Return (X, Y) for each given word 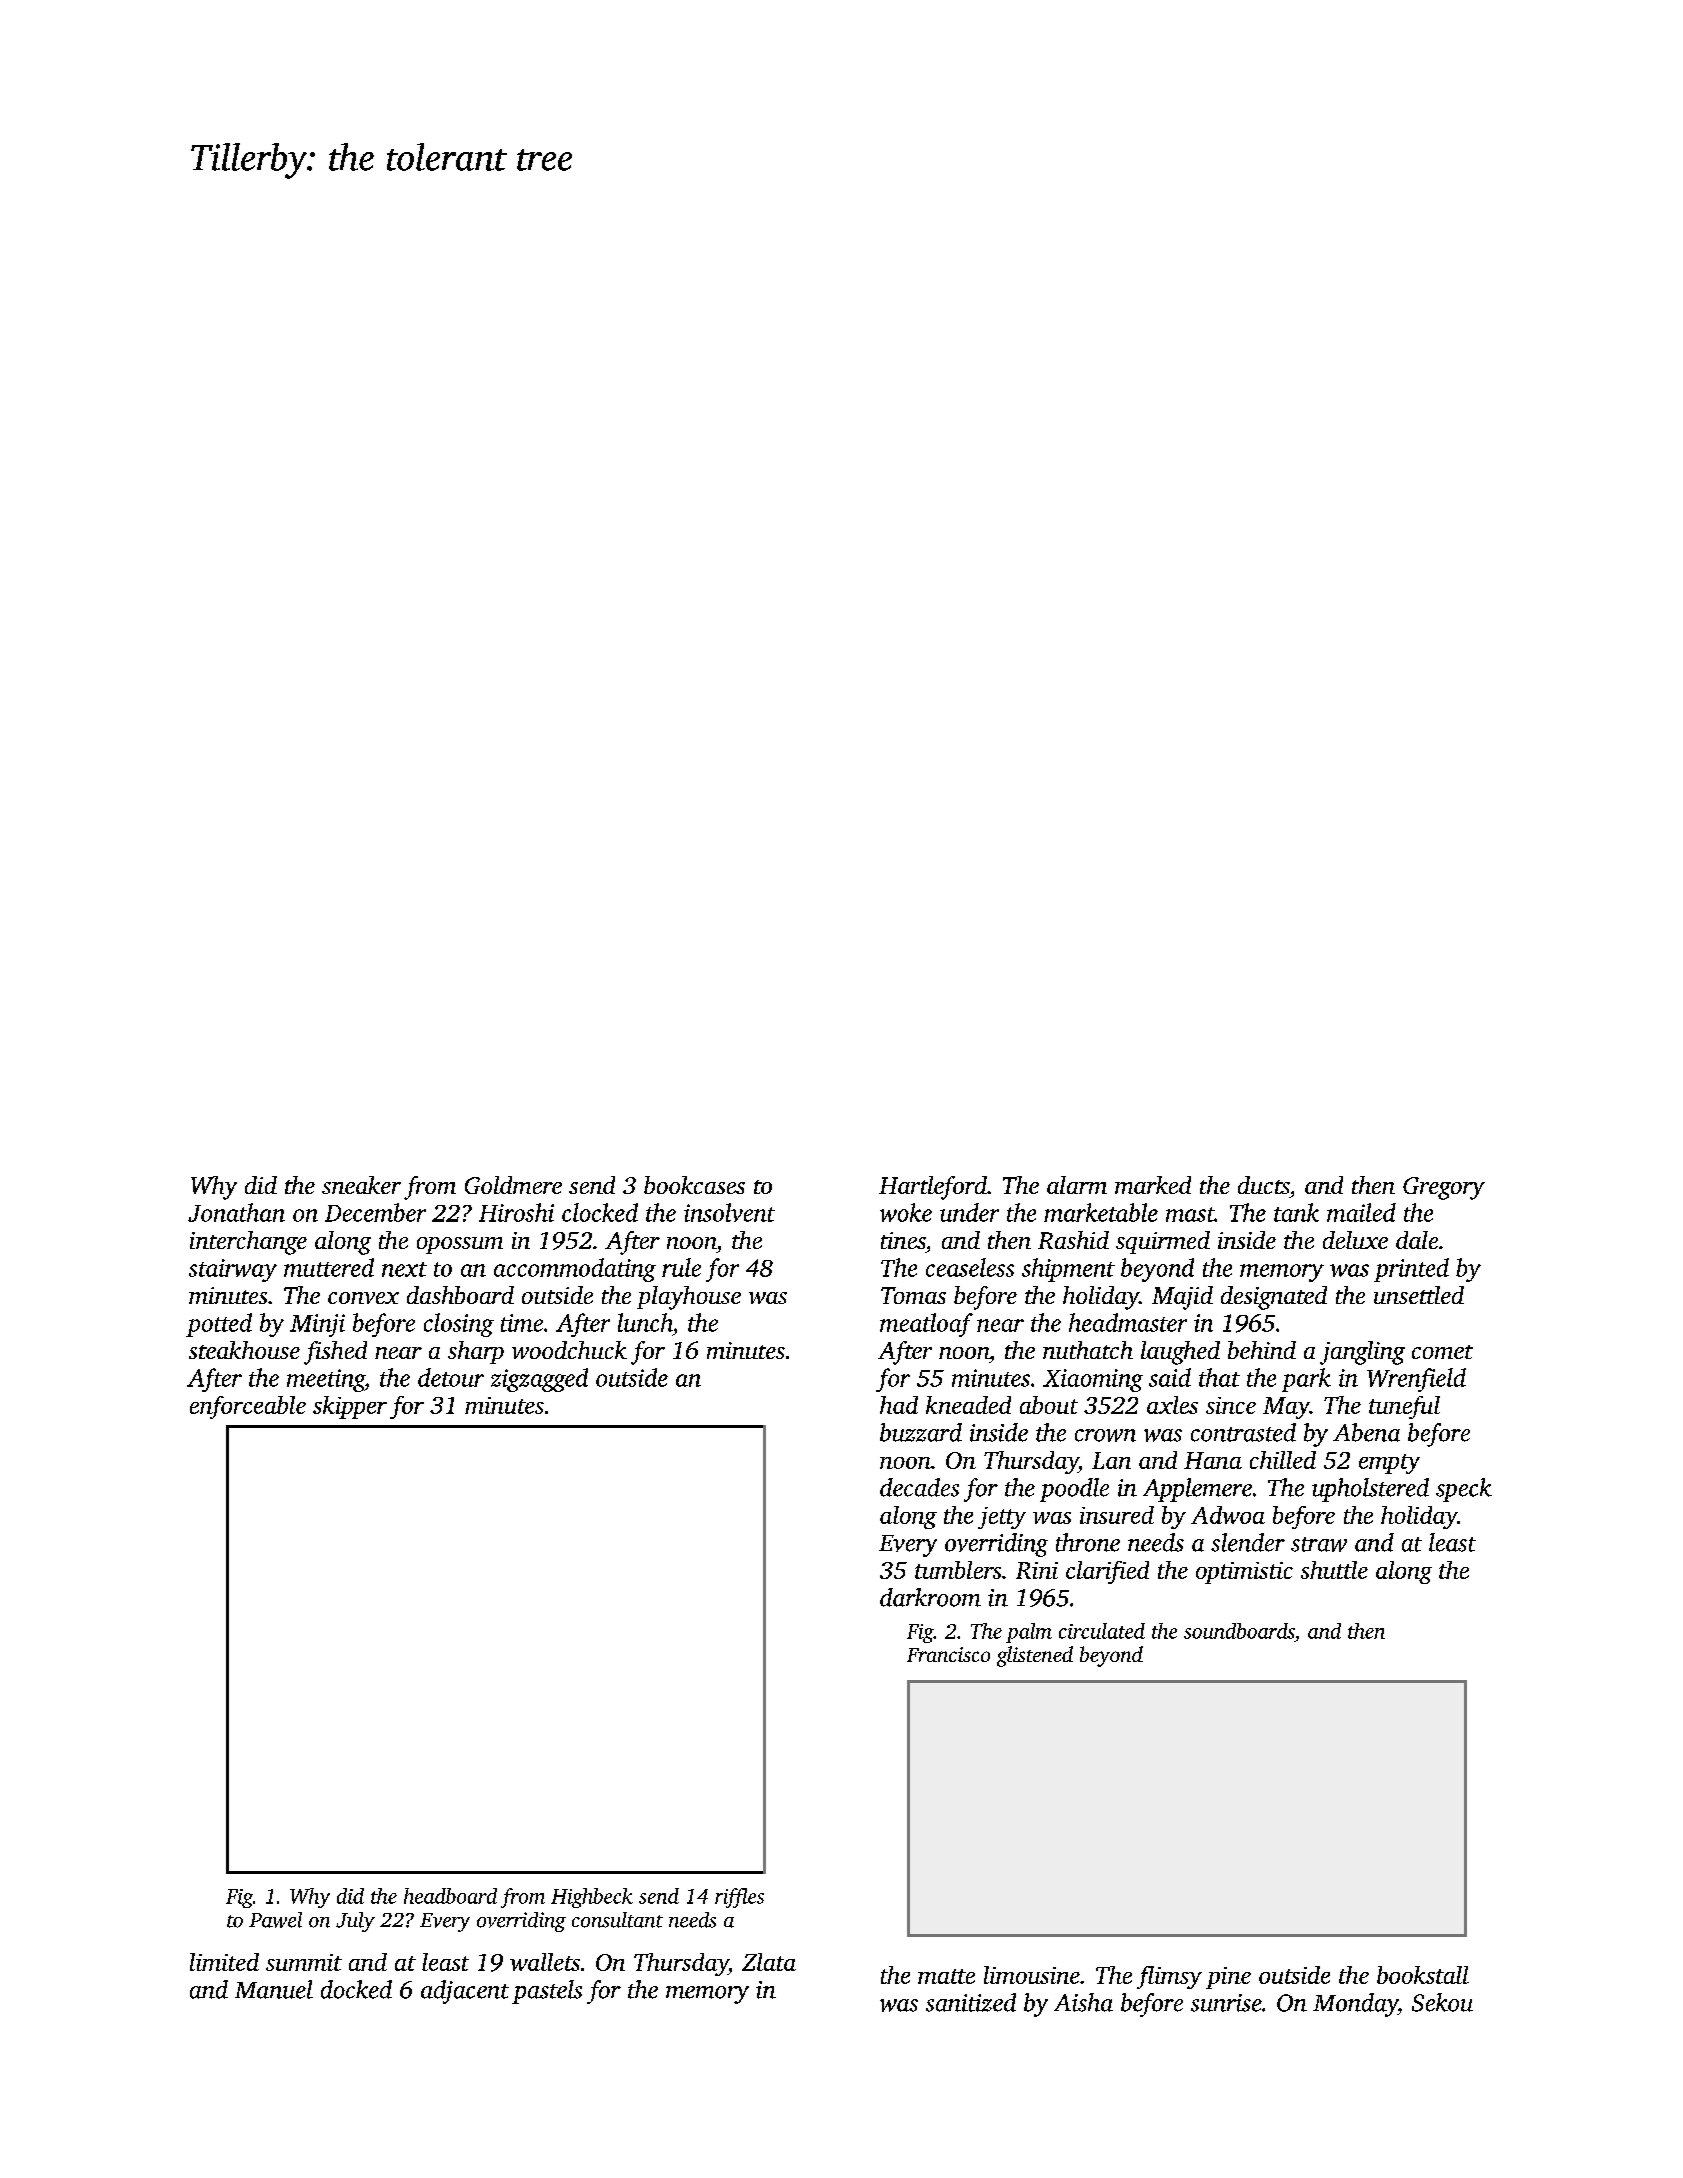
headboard (450, 1896)
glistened (1035, 1656)
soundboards (1239, 1631)
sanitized (971, 2002)
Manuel (274, 1989)
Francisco (948, 1654)
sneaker (361, 1185)
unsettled (1419, 1295)
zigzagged (539, 1380)
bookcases (694, 1185)
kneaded (968, 1405)
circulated (1102, 1631)
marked (1153, 1185)
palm (1029, 1633)
